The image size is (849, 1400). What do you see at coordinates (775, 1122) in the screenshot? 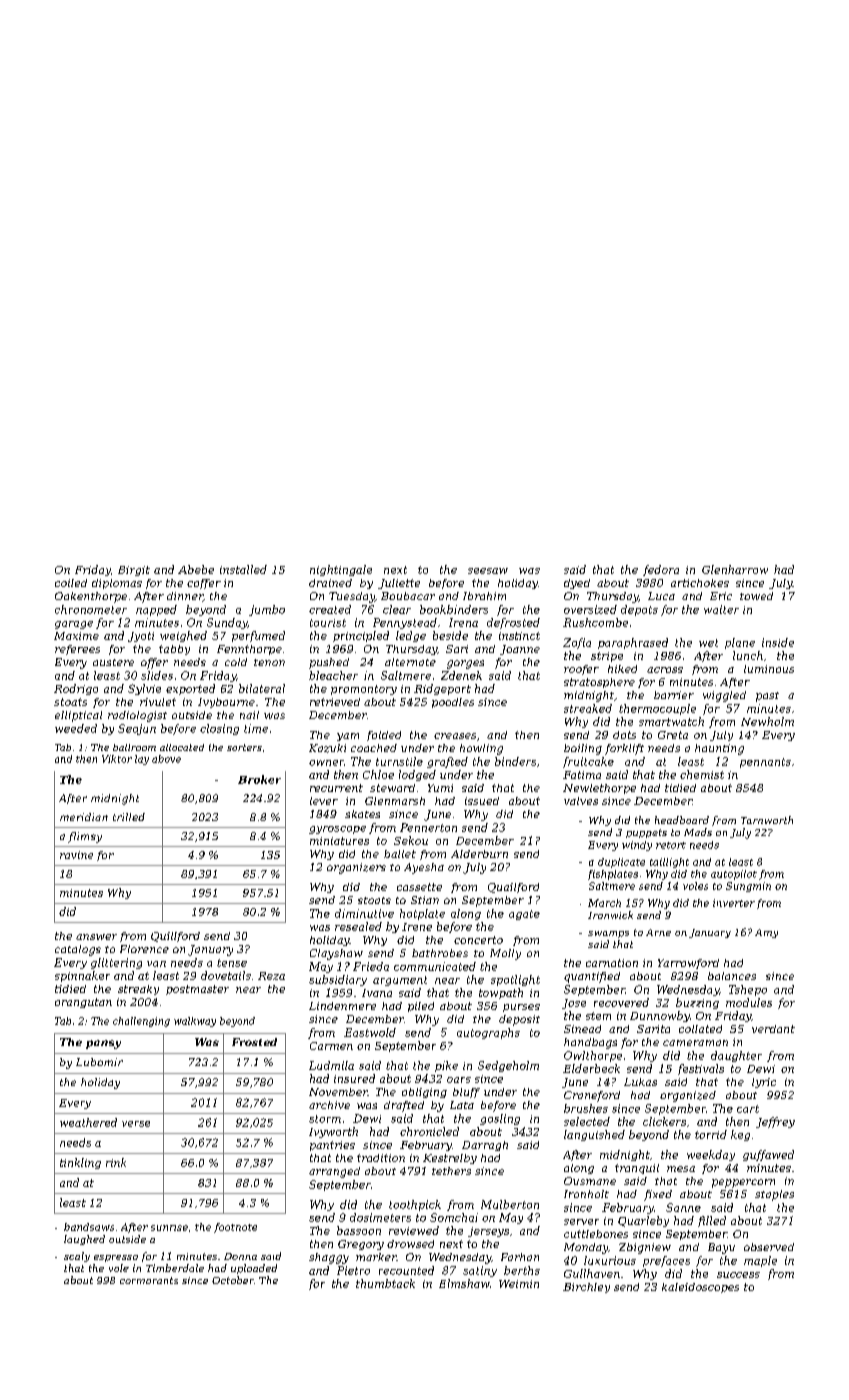
I see `Jeffrey` at bounding box center [775, 1122].
